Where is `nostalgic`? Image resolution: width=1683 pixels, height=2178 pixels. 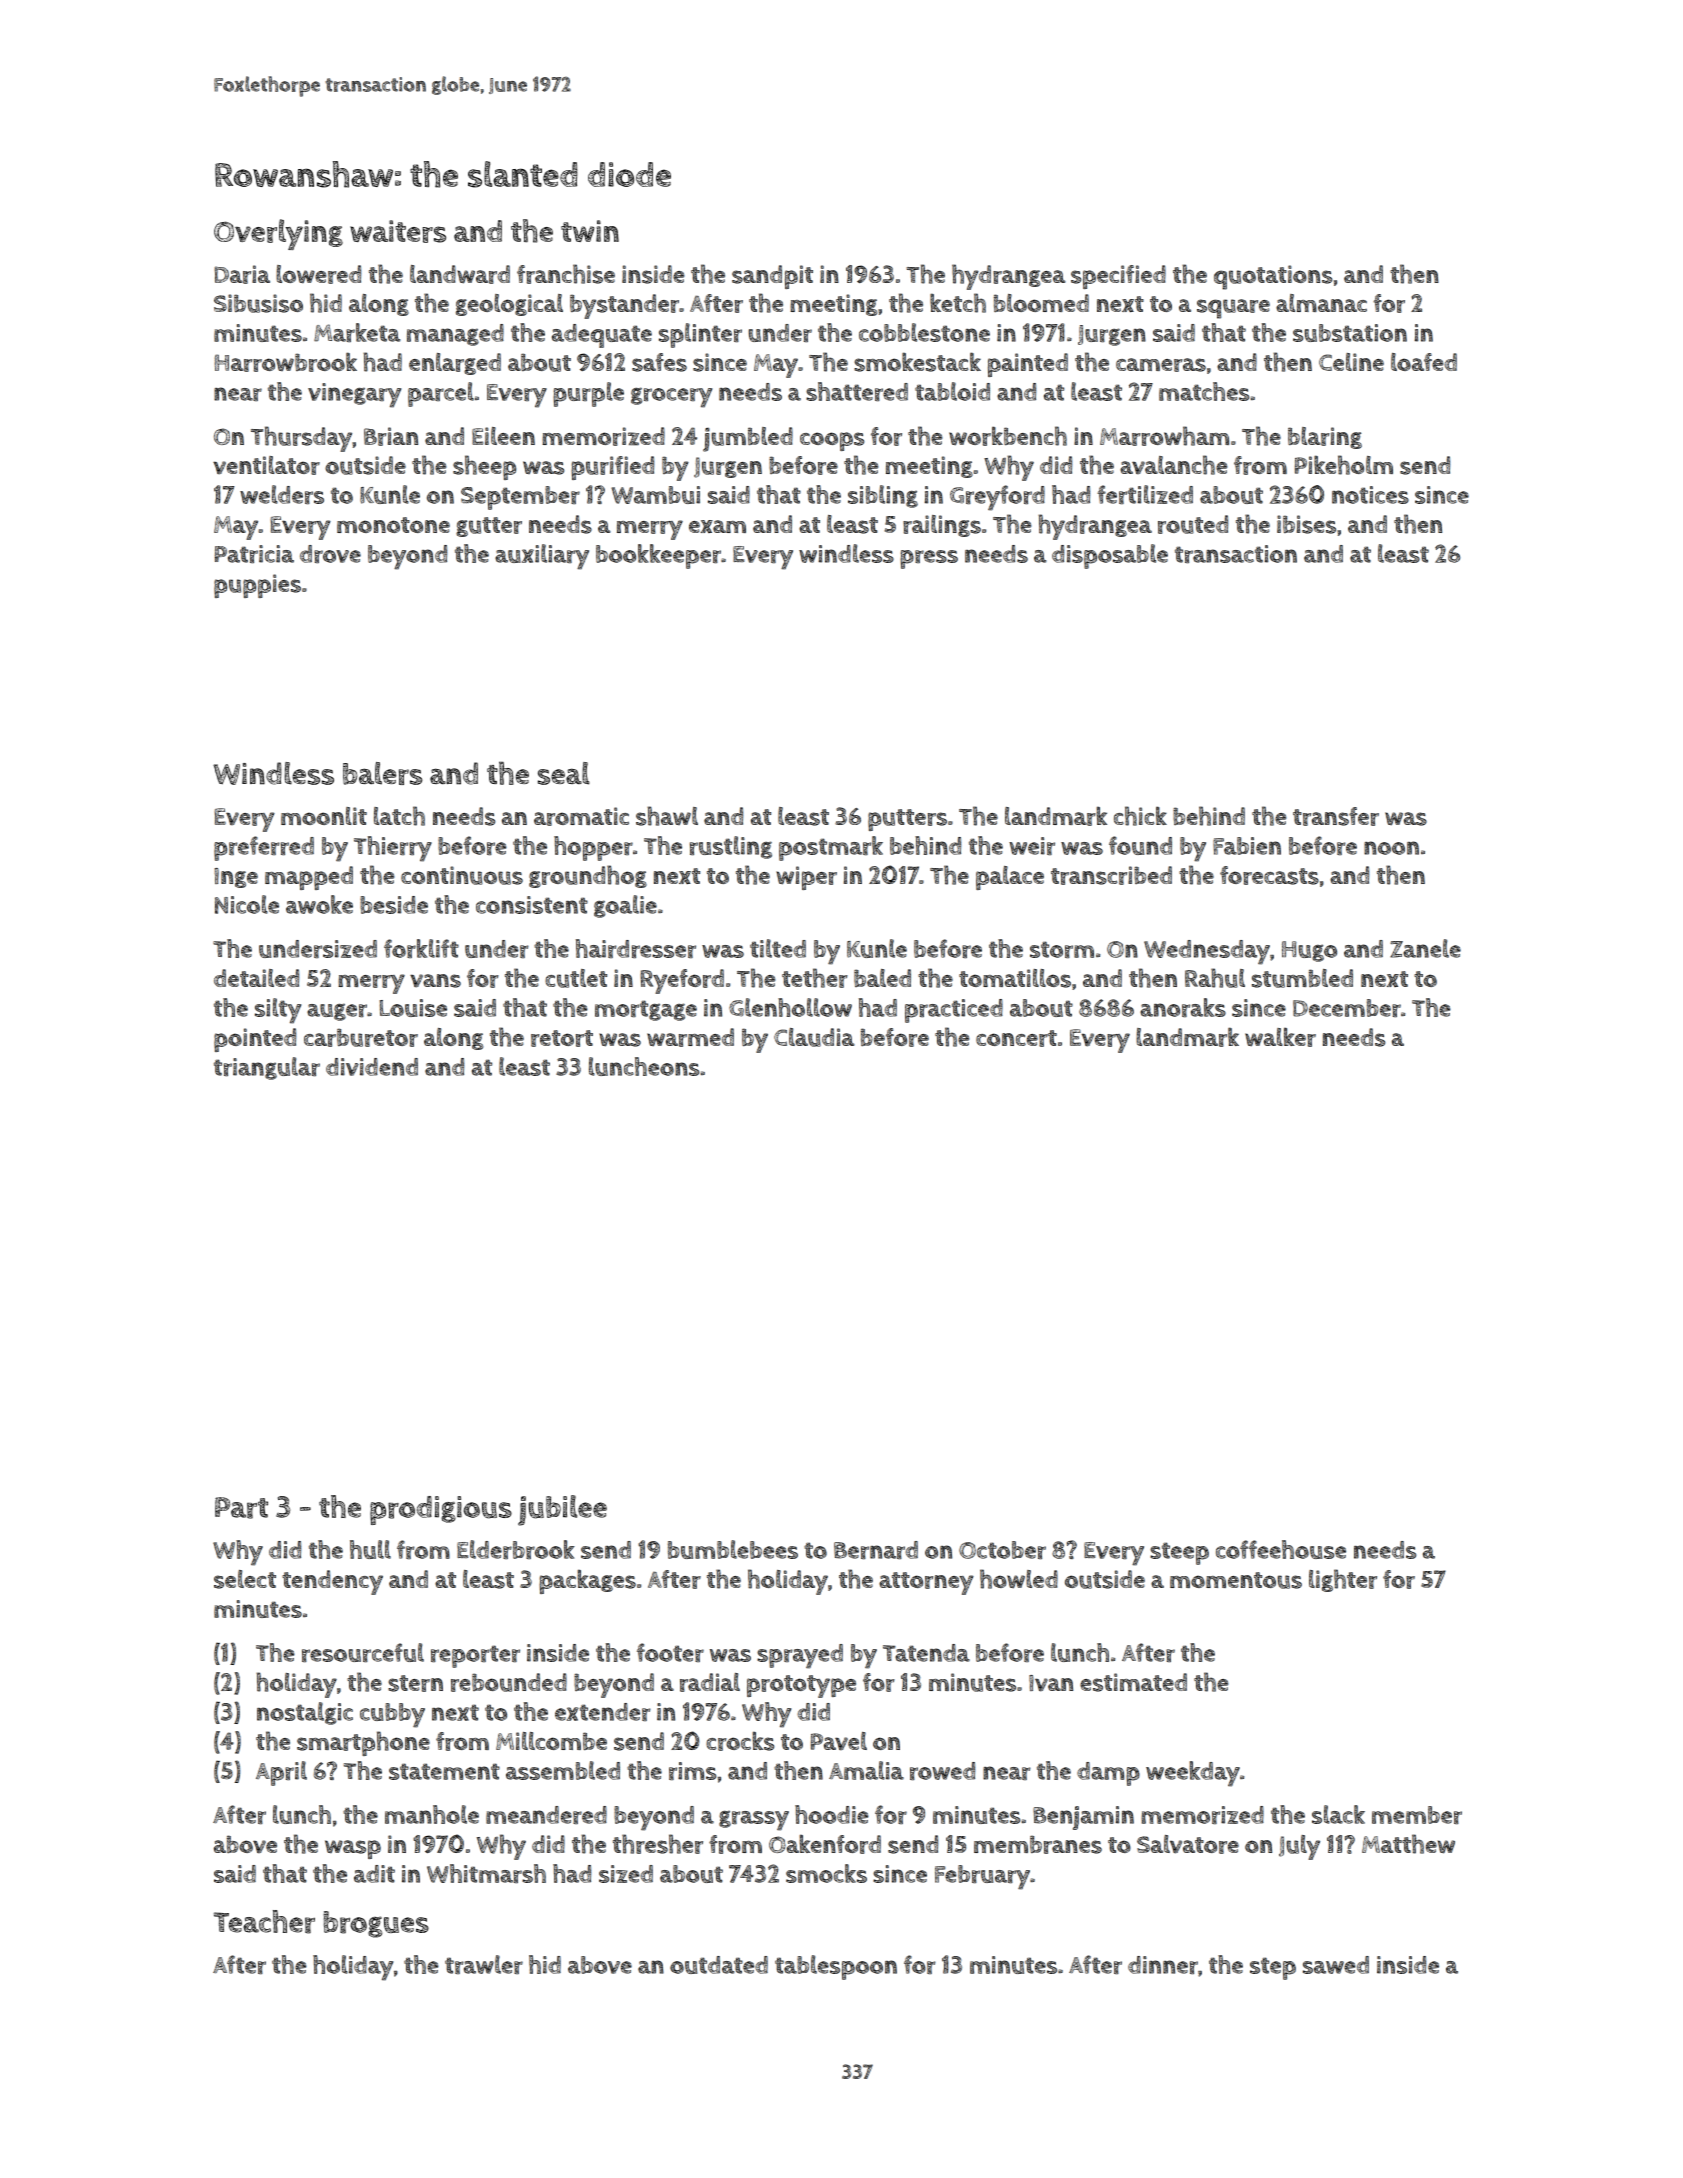 nostalgic is located at coordinates (305, 1713).
